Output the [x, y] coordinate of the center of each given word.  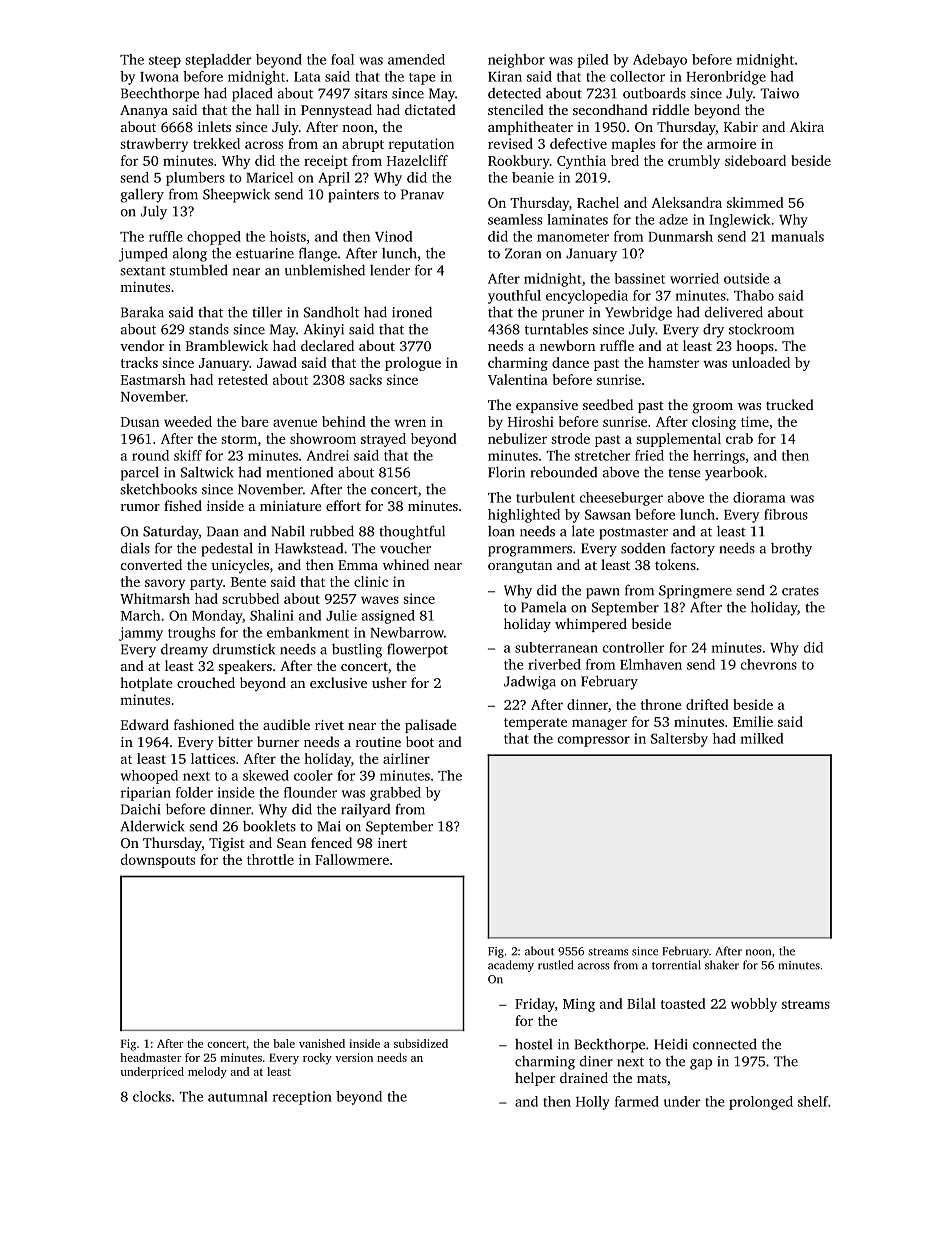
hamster [673, 362]
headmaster [151, 1057]
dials [135, 548]
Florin [506, 472]
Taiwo [779, 93]
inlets [214, 126]
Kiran [505, 76]
